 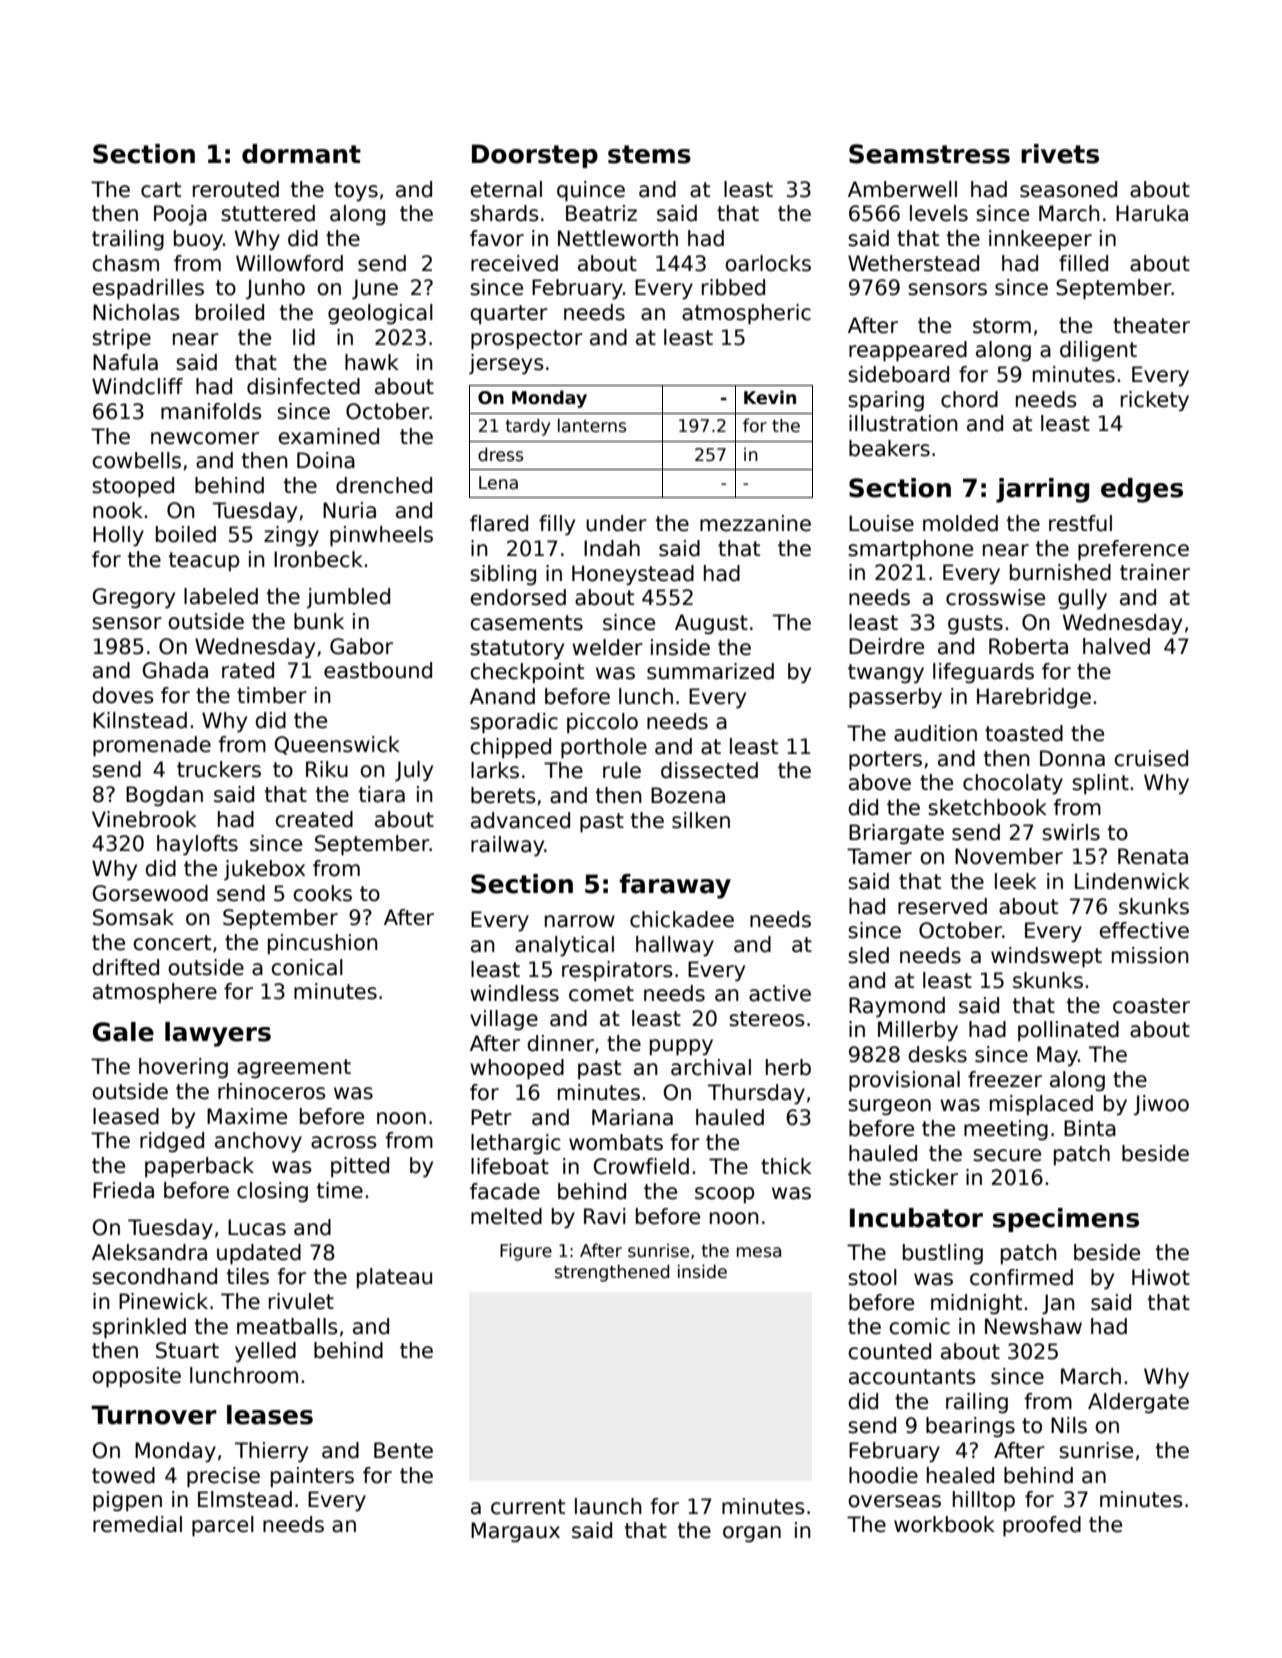 I want to click on stems, so click(x=649, y=154).
